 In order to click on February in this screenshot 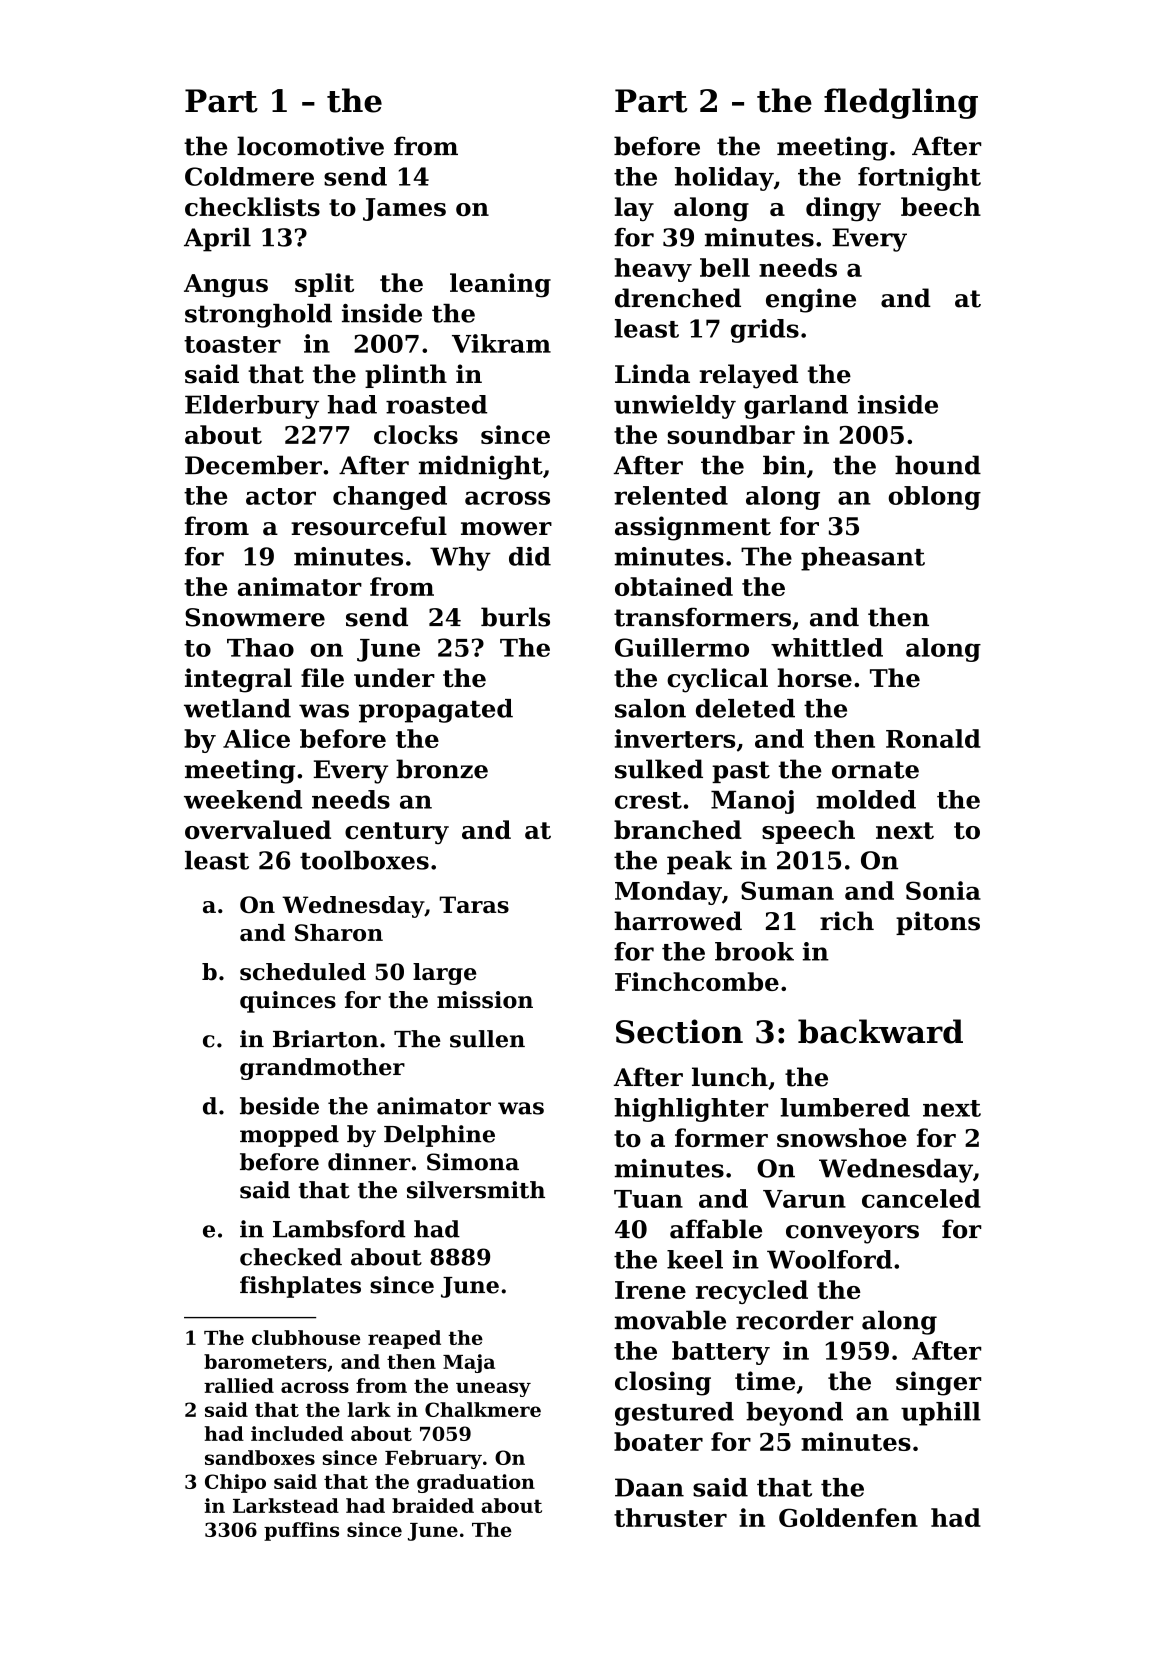, I will do `click(433, 1459)`.
